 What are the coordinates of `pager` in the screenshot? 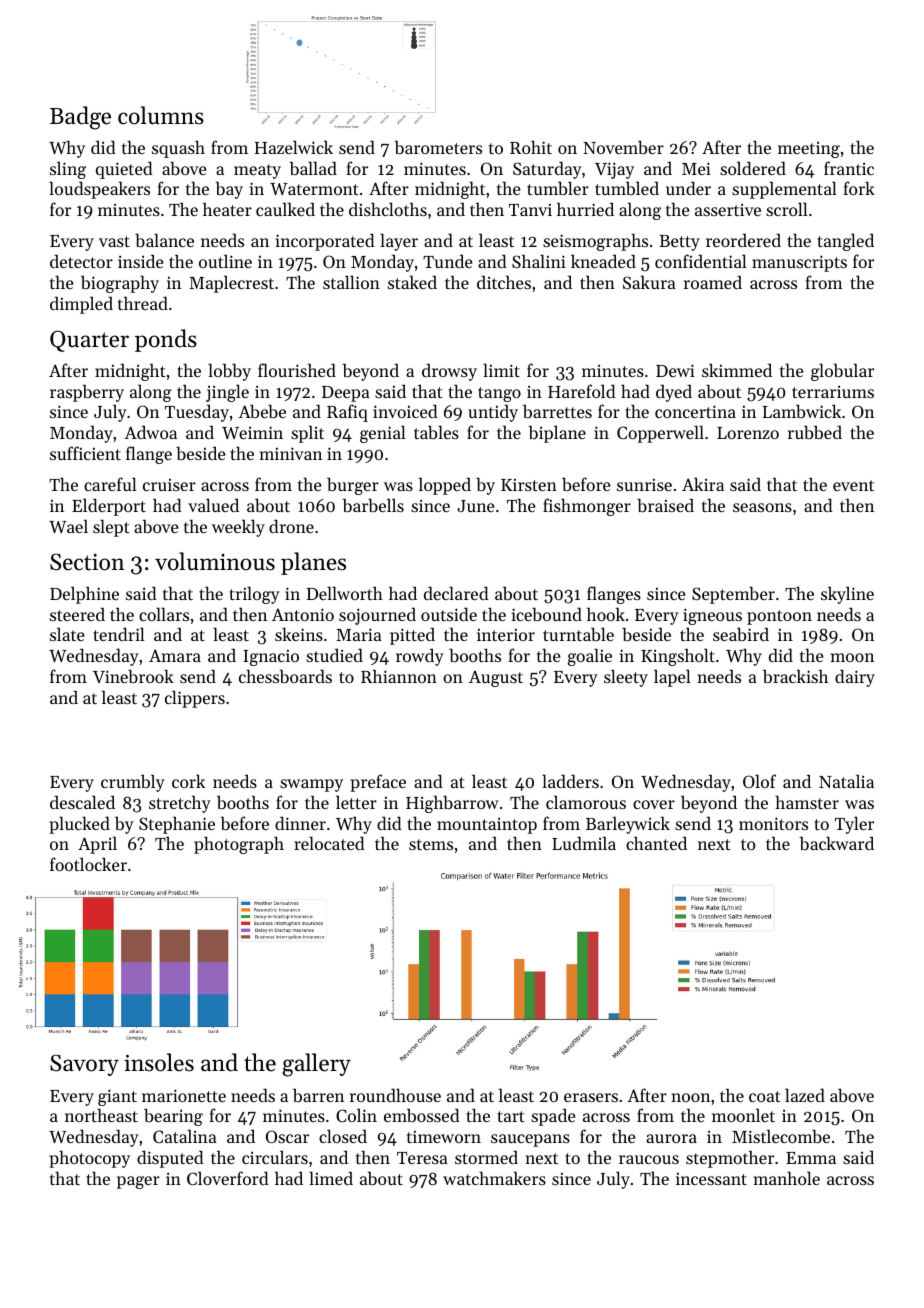 It's located at (138, 1182).
